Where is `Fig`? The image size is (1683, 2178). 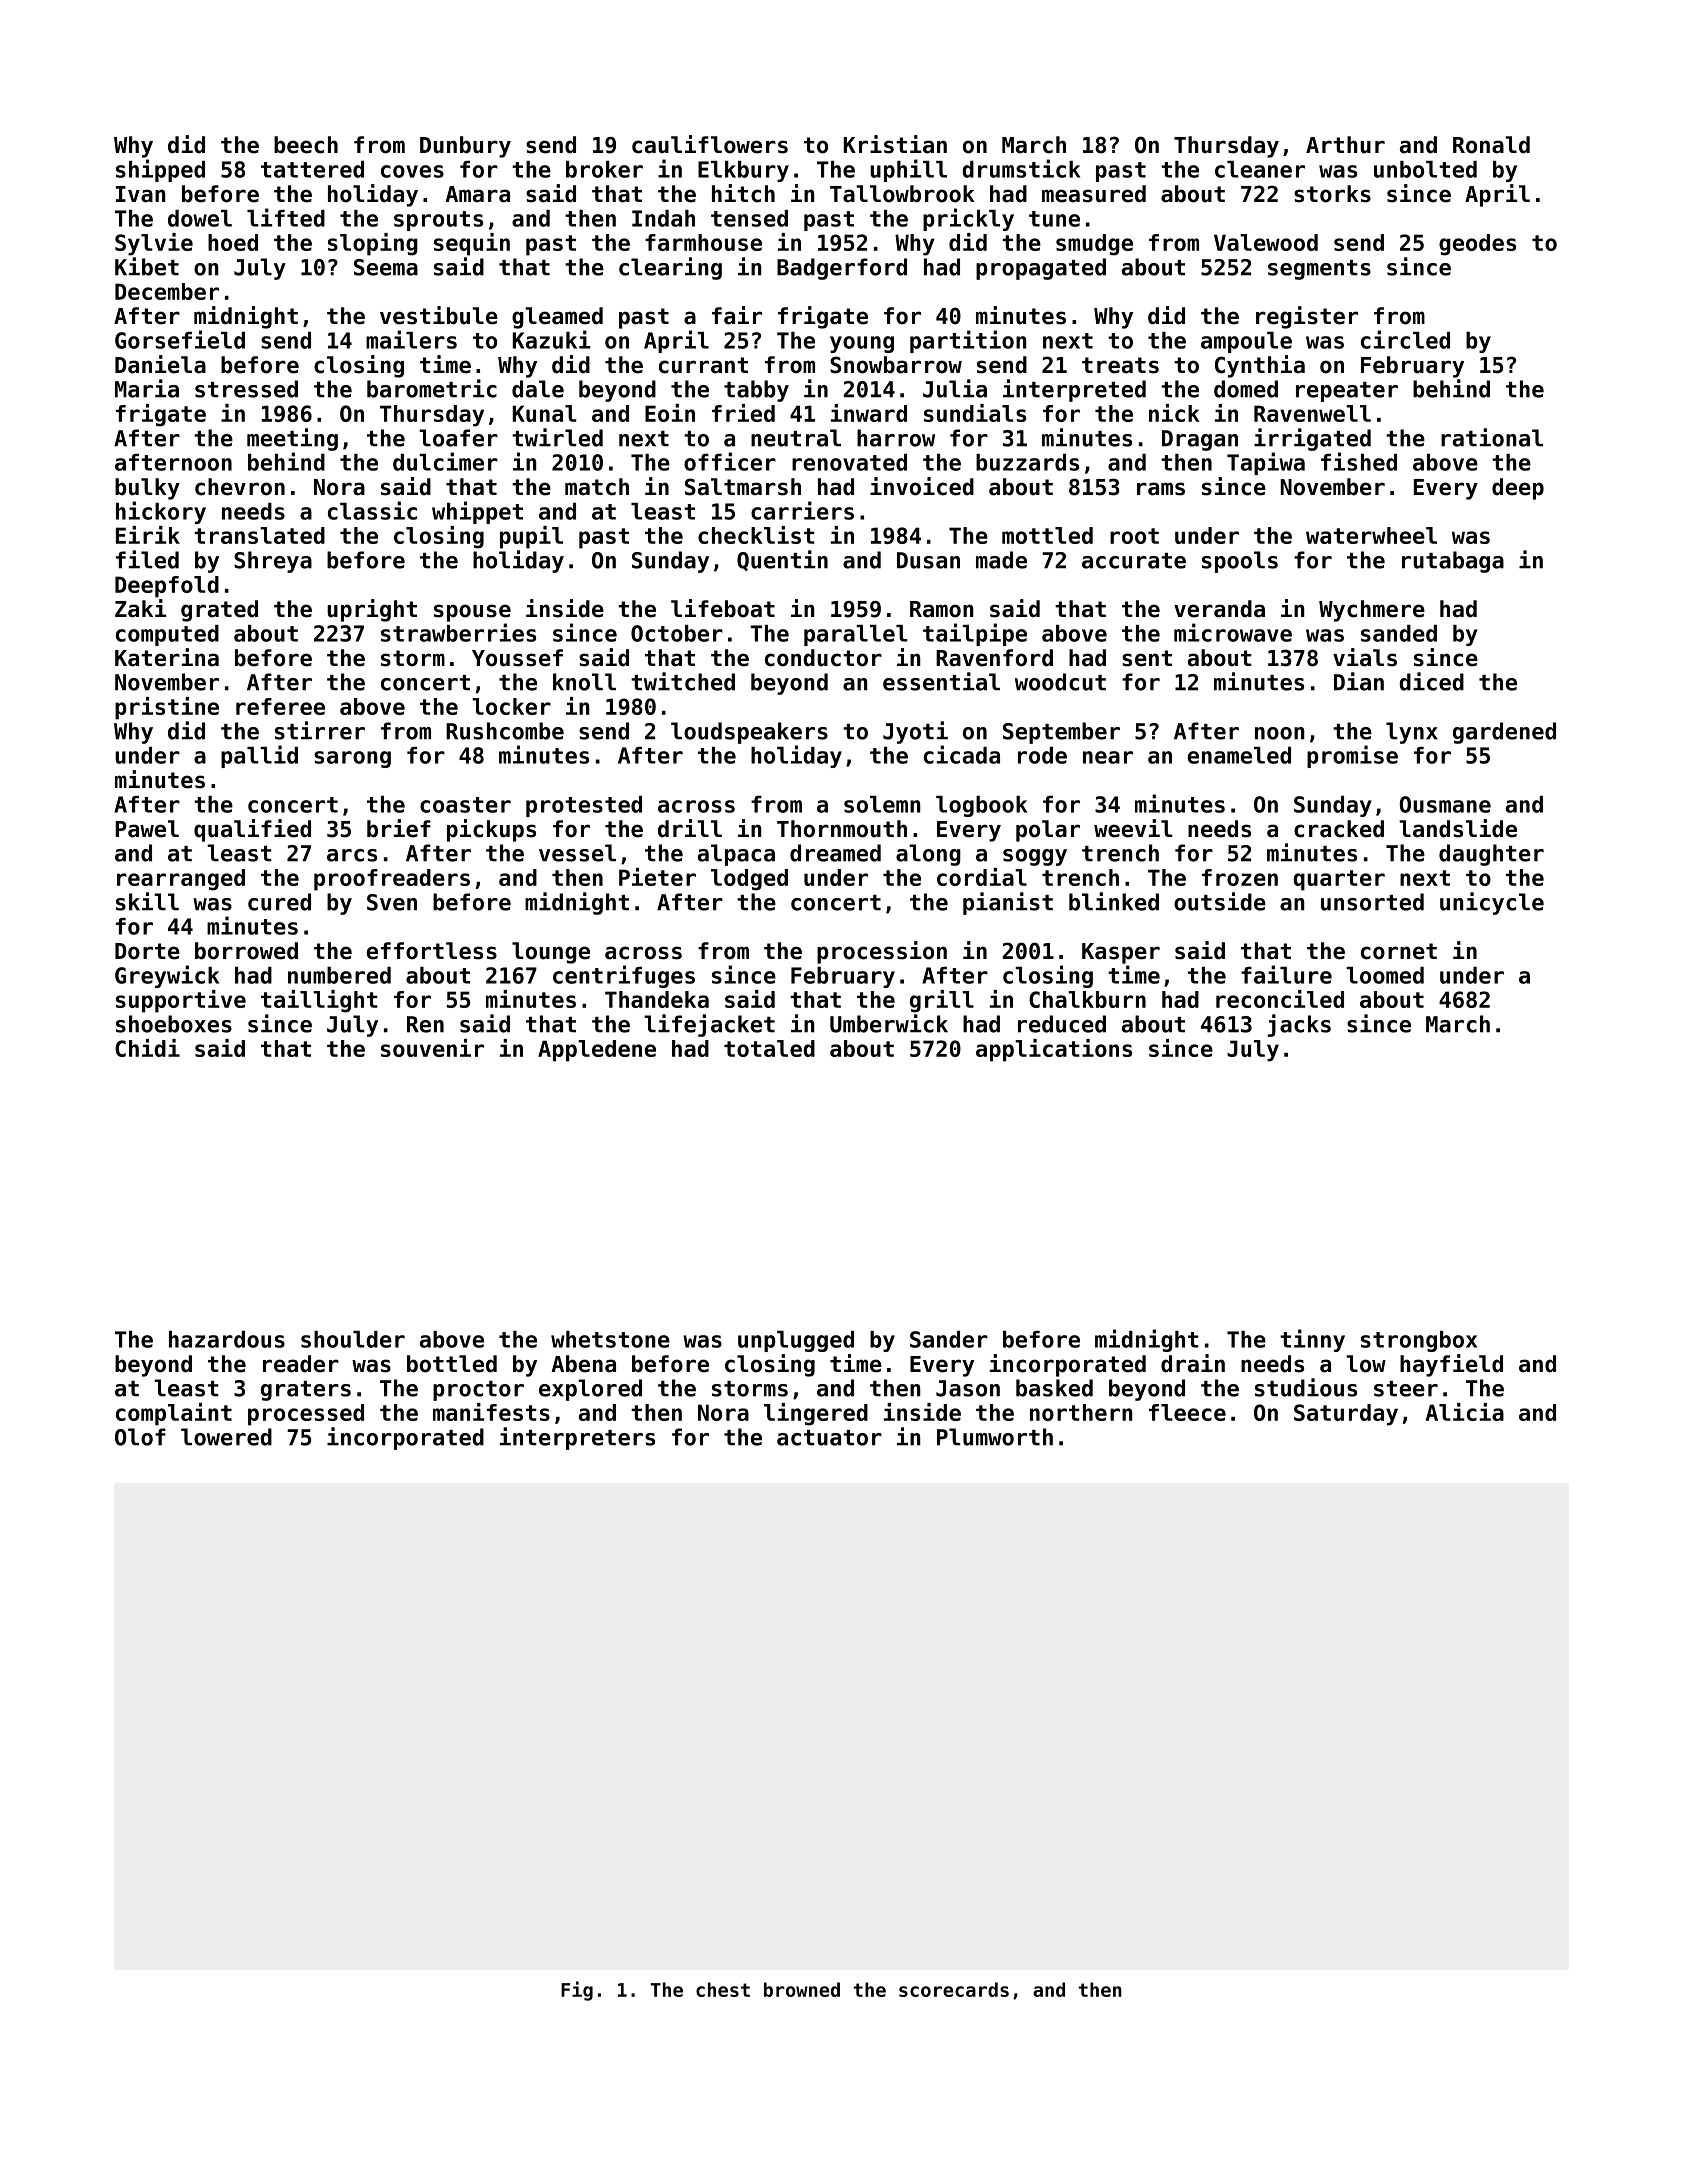 Fig is located at coordinates (577, 1991).
